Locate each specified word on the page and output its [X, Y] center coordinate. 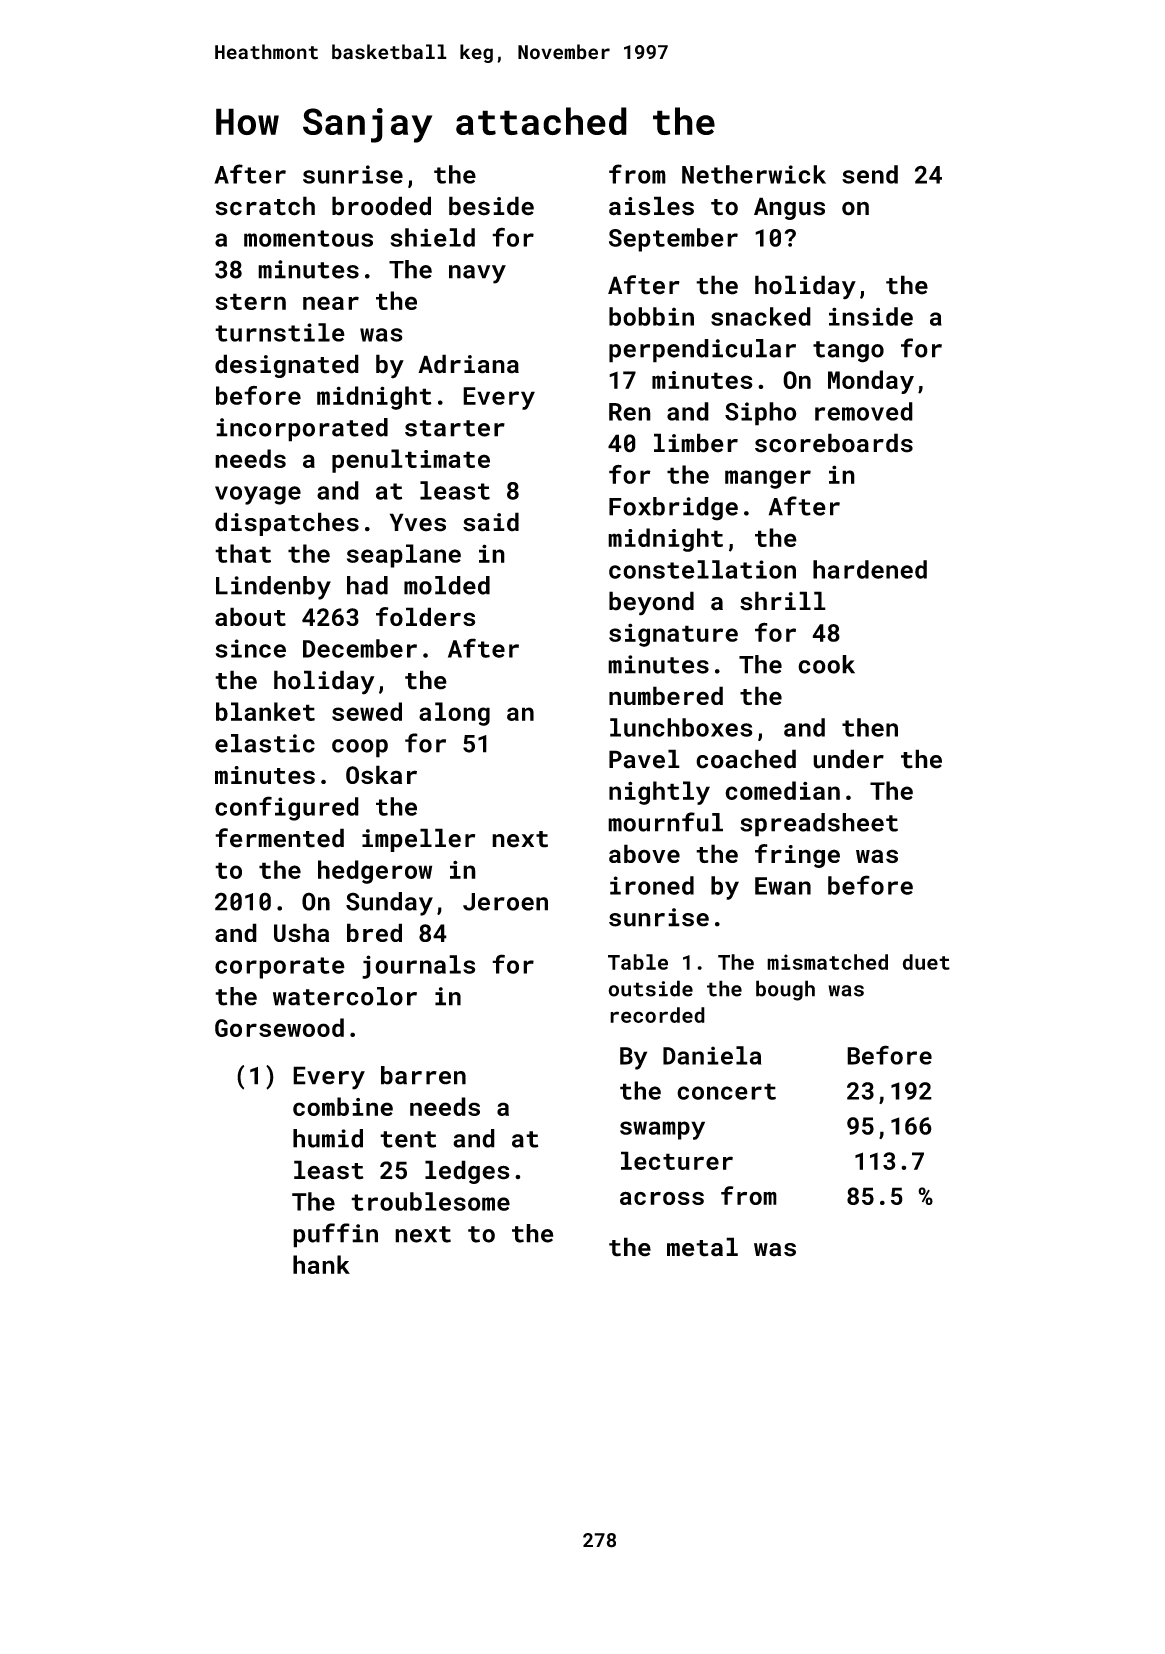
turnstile [280, 332]
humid [328, 1138]
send [870, 174]
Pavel [644, 759]
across [662, 1198]
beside [491, 206]
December [360, 648]
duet [926, 962]
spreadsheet [819, 825]
